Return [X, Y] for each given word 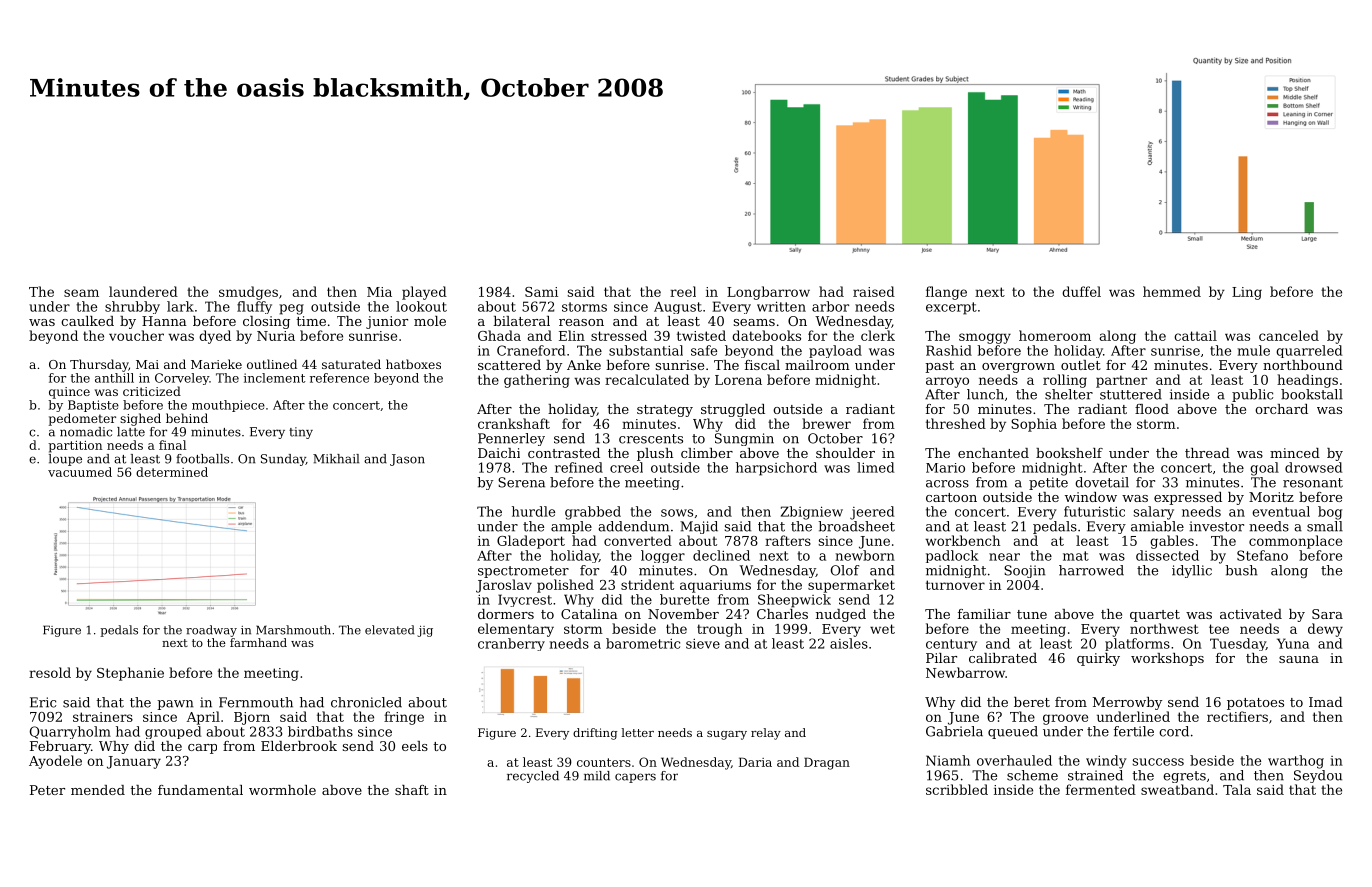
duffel [1081, 291]
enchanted [993, 453]
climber [707, 453]
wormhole [282, 790]
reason [581, 322]
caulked [87, 321]
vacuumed [80, 472]
